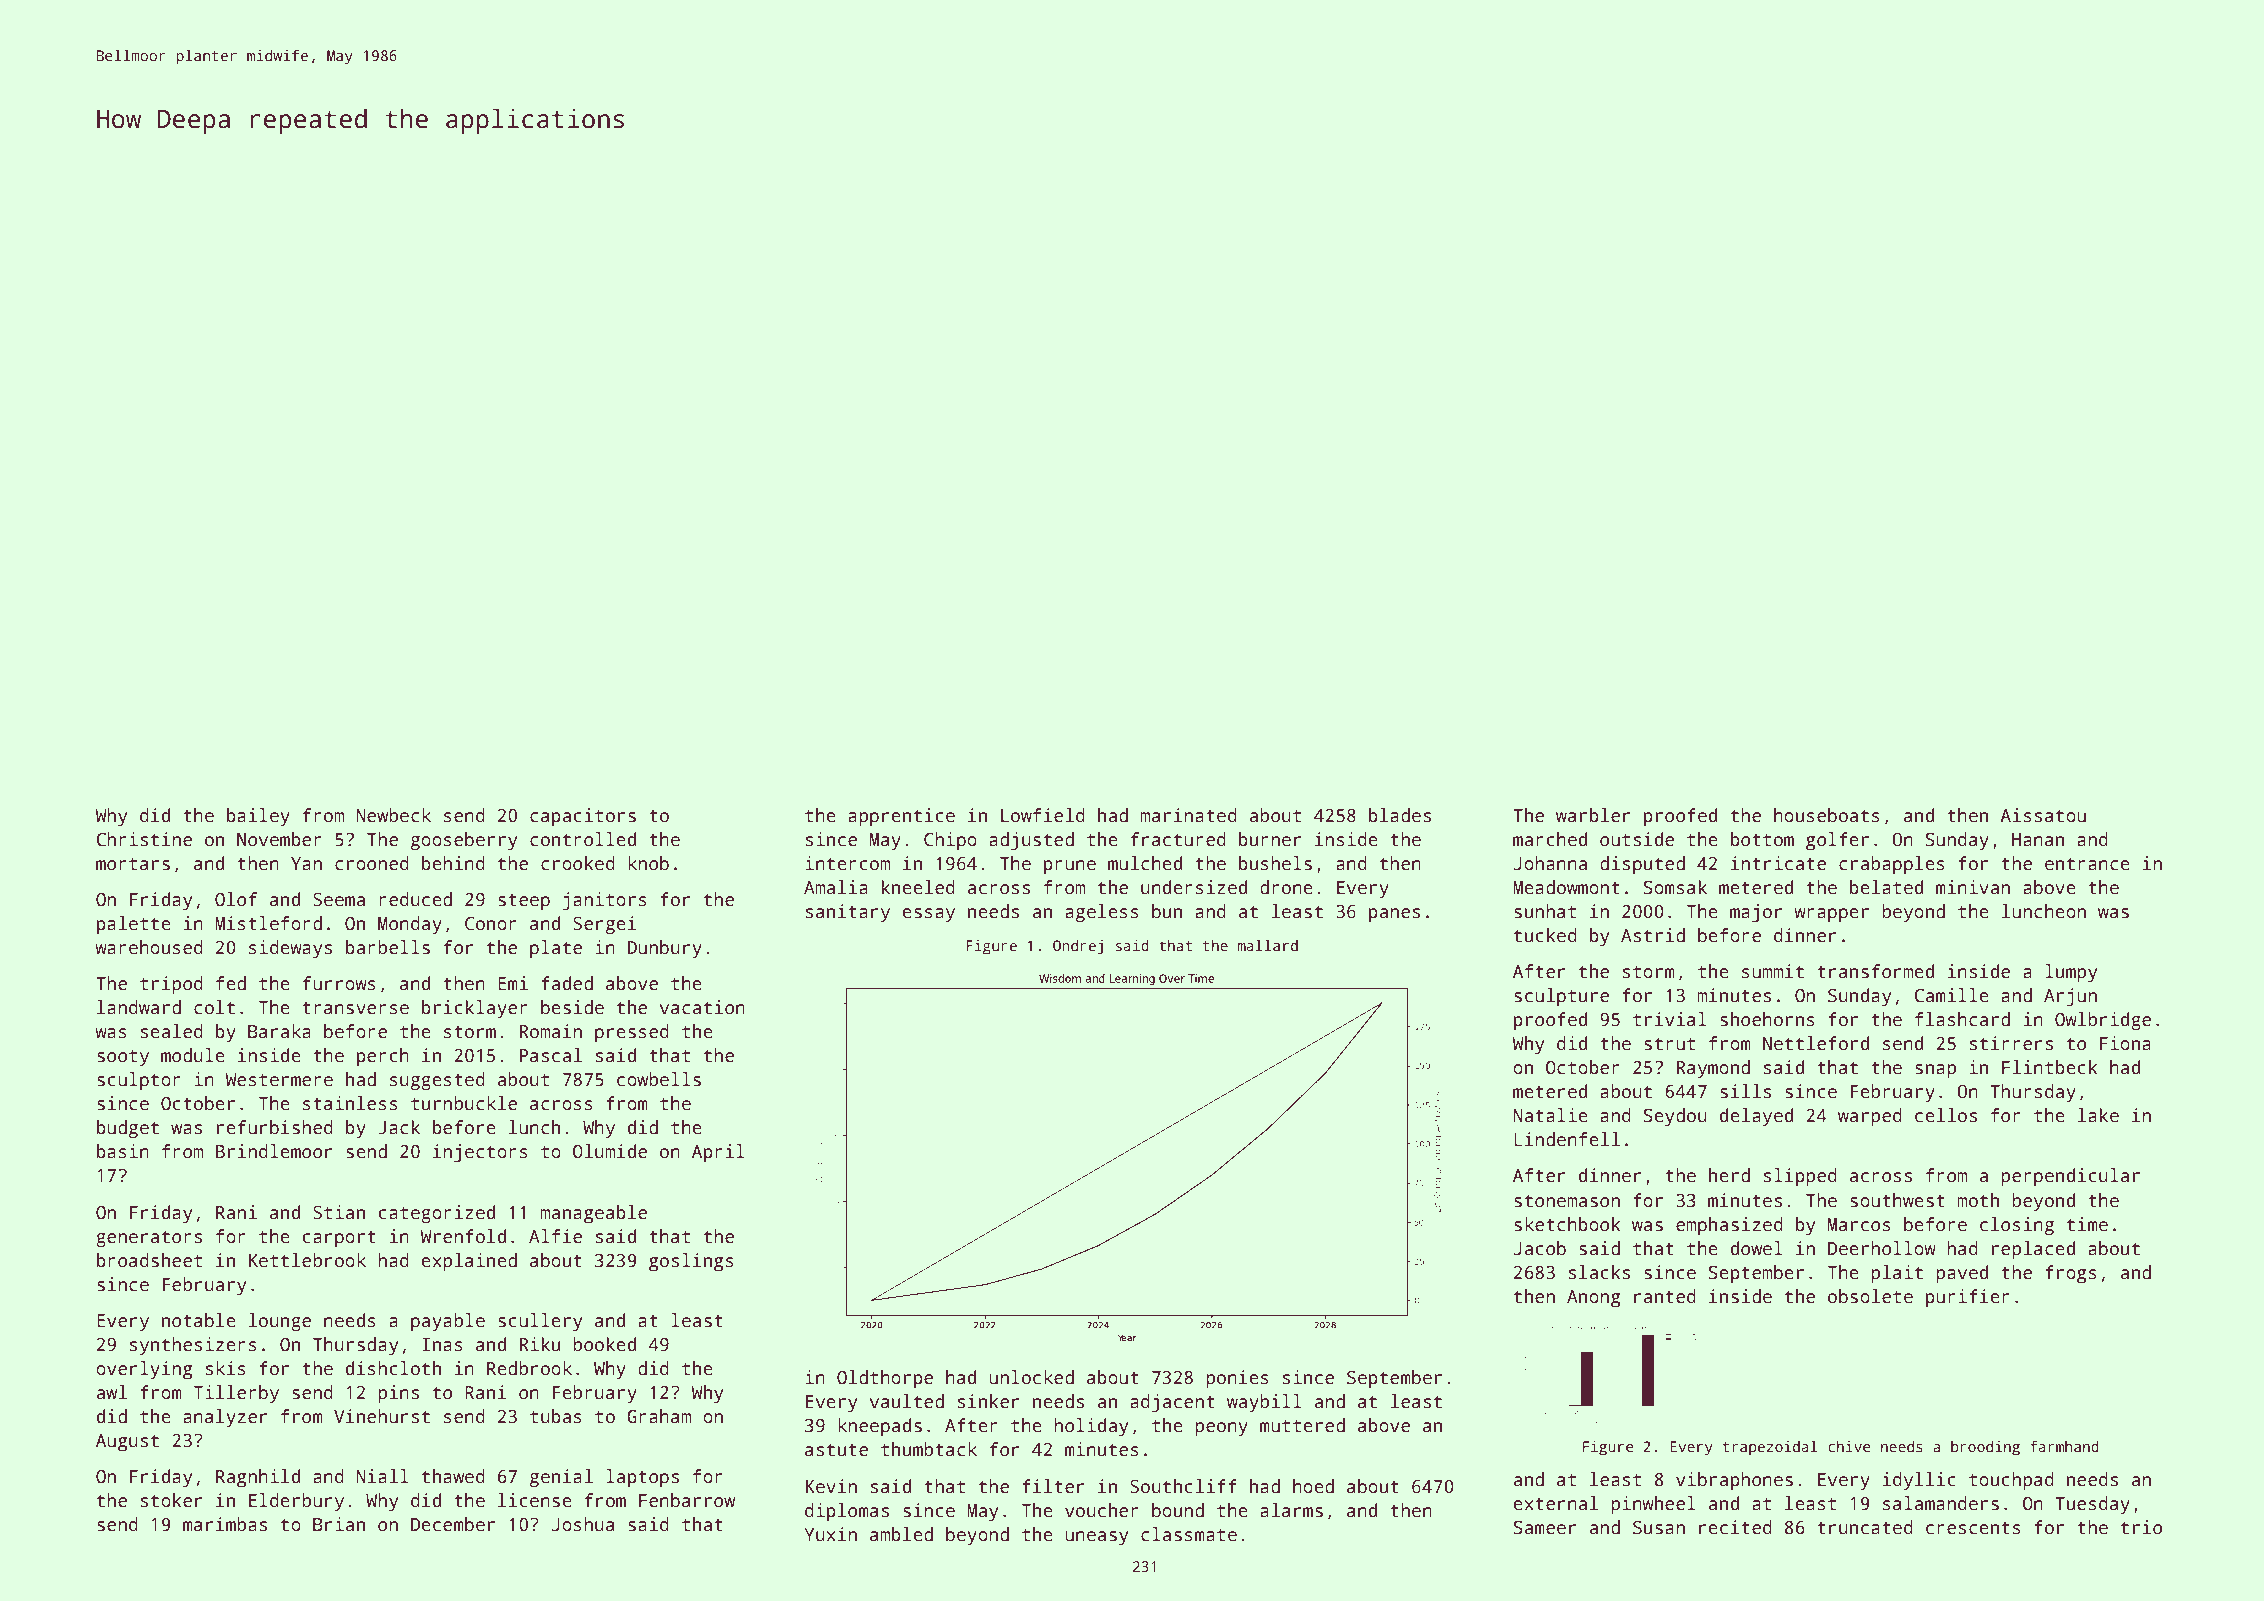 The width and height of the document is (2264, 1601). I want to click on Lowfield, so click(1043, 815).
